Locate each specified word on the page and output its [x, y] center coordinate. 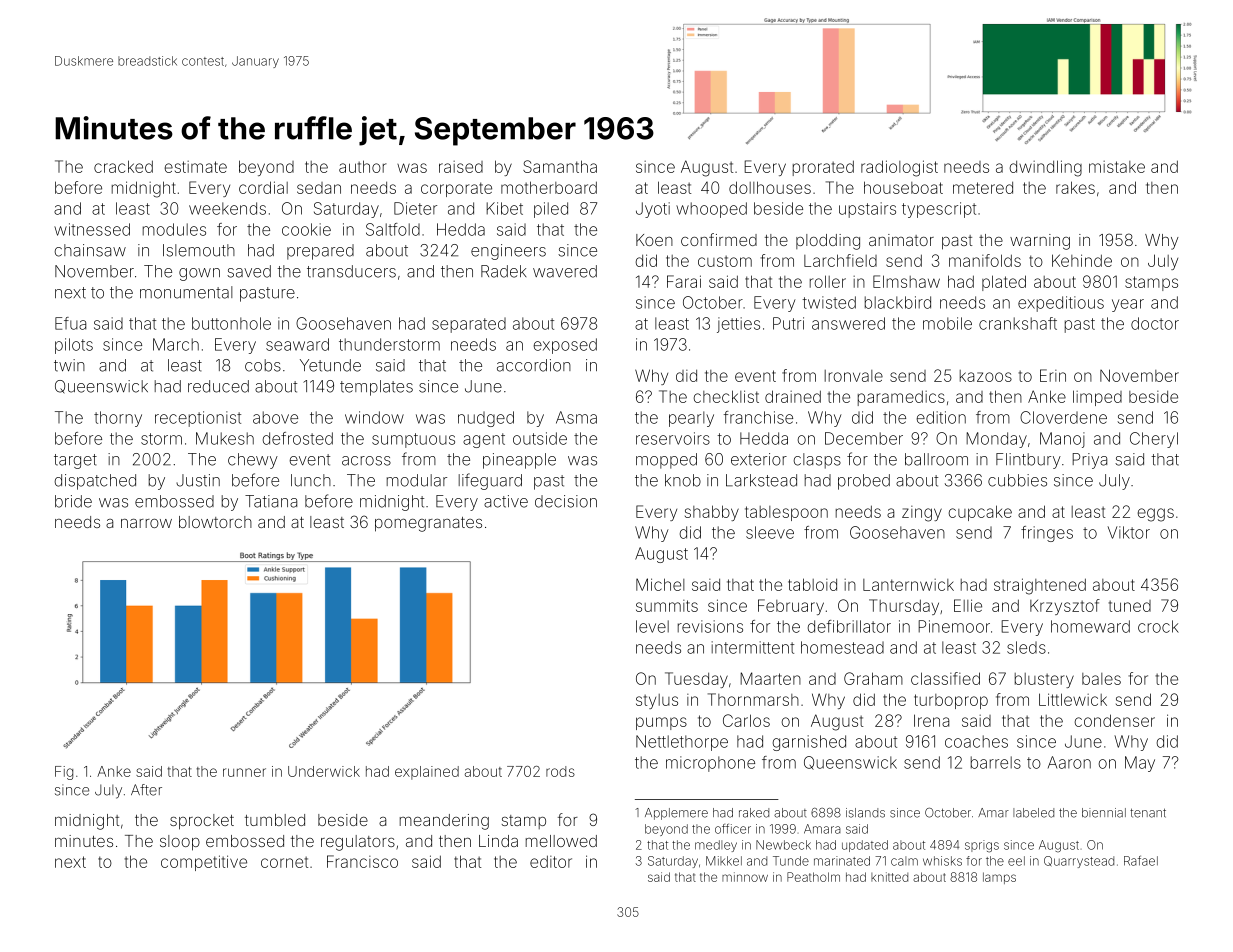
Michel [660, 584]
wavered [565, 271]
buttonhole [231, 323]
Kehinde [1082, 260]
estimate [195, 167]
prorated [823, 168]
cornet [284, 862]
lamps [999, 878]
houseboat [903, 187]
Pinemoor [954, 626]
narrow [146, 523]
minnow [745, 877]
